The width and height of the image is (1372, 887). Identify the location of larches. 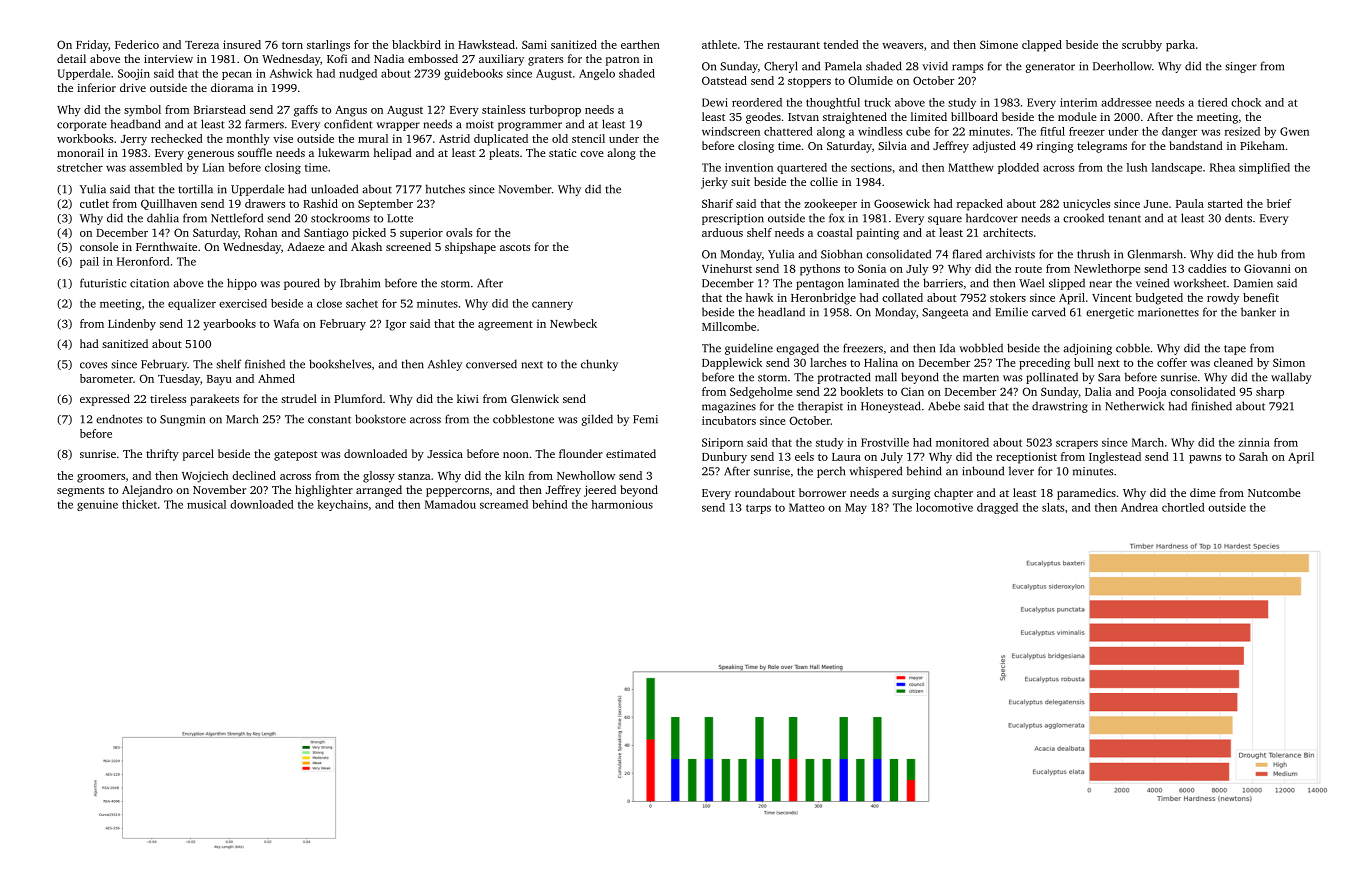
(828, 362).
